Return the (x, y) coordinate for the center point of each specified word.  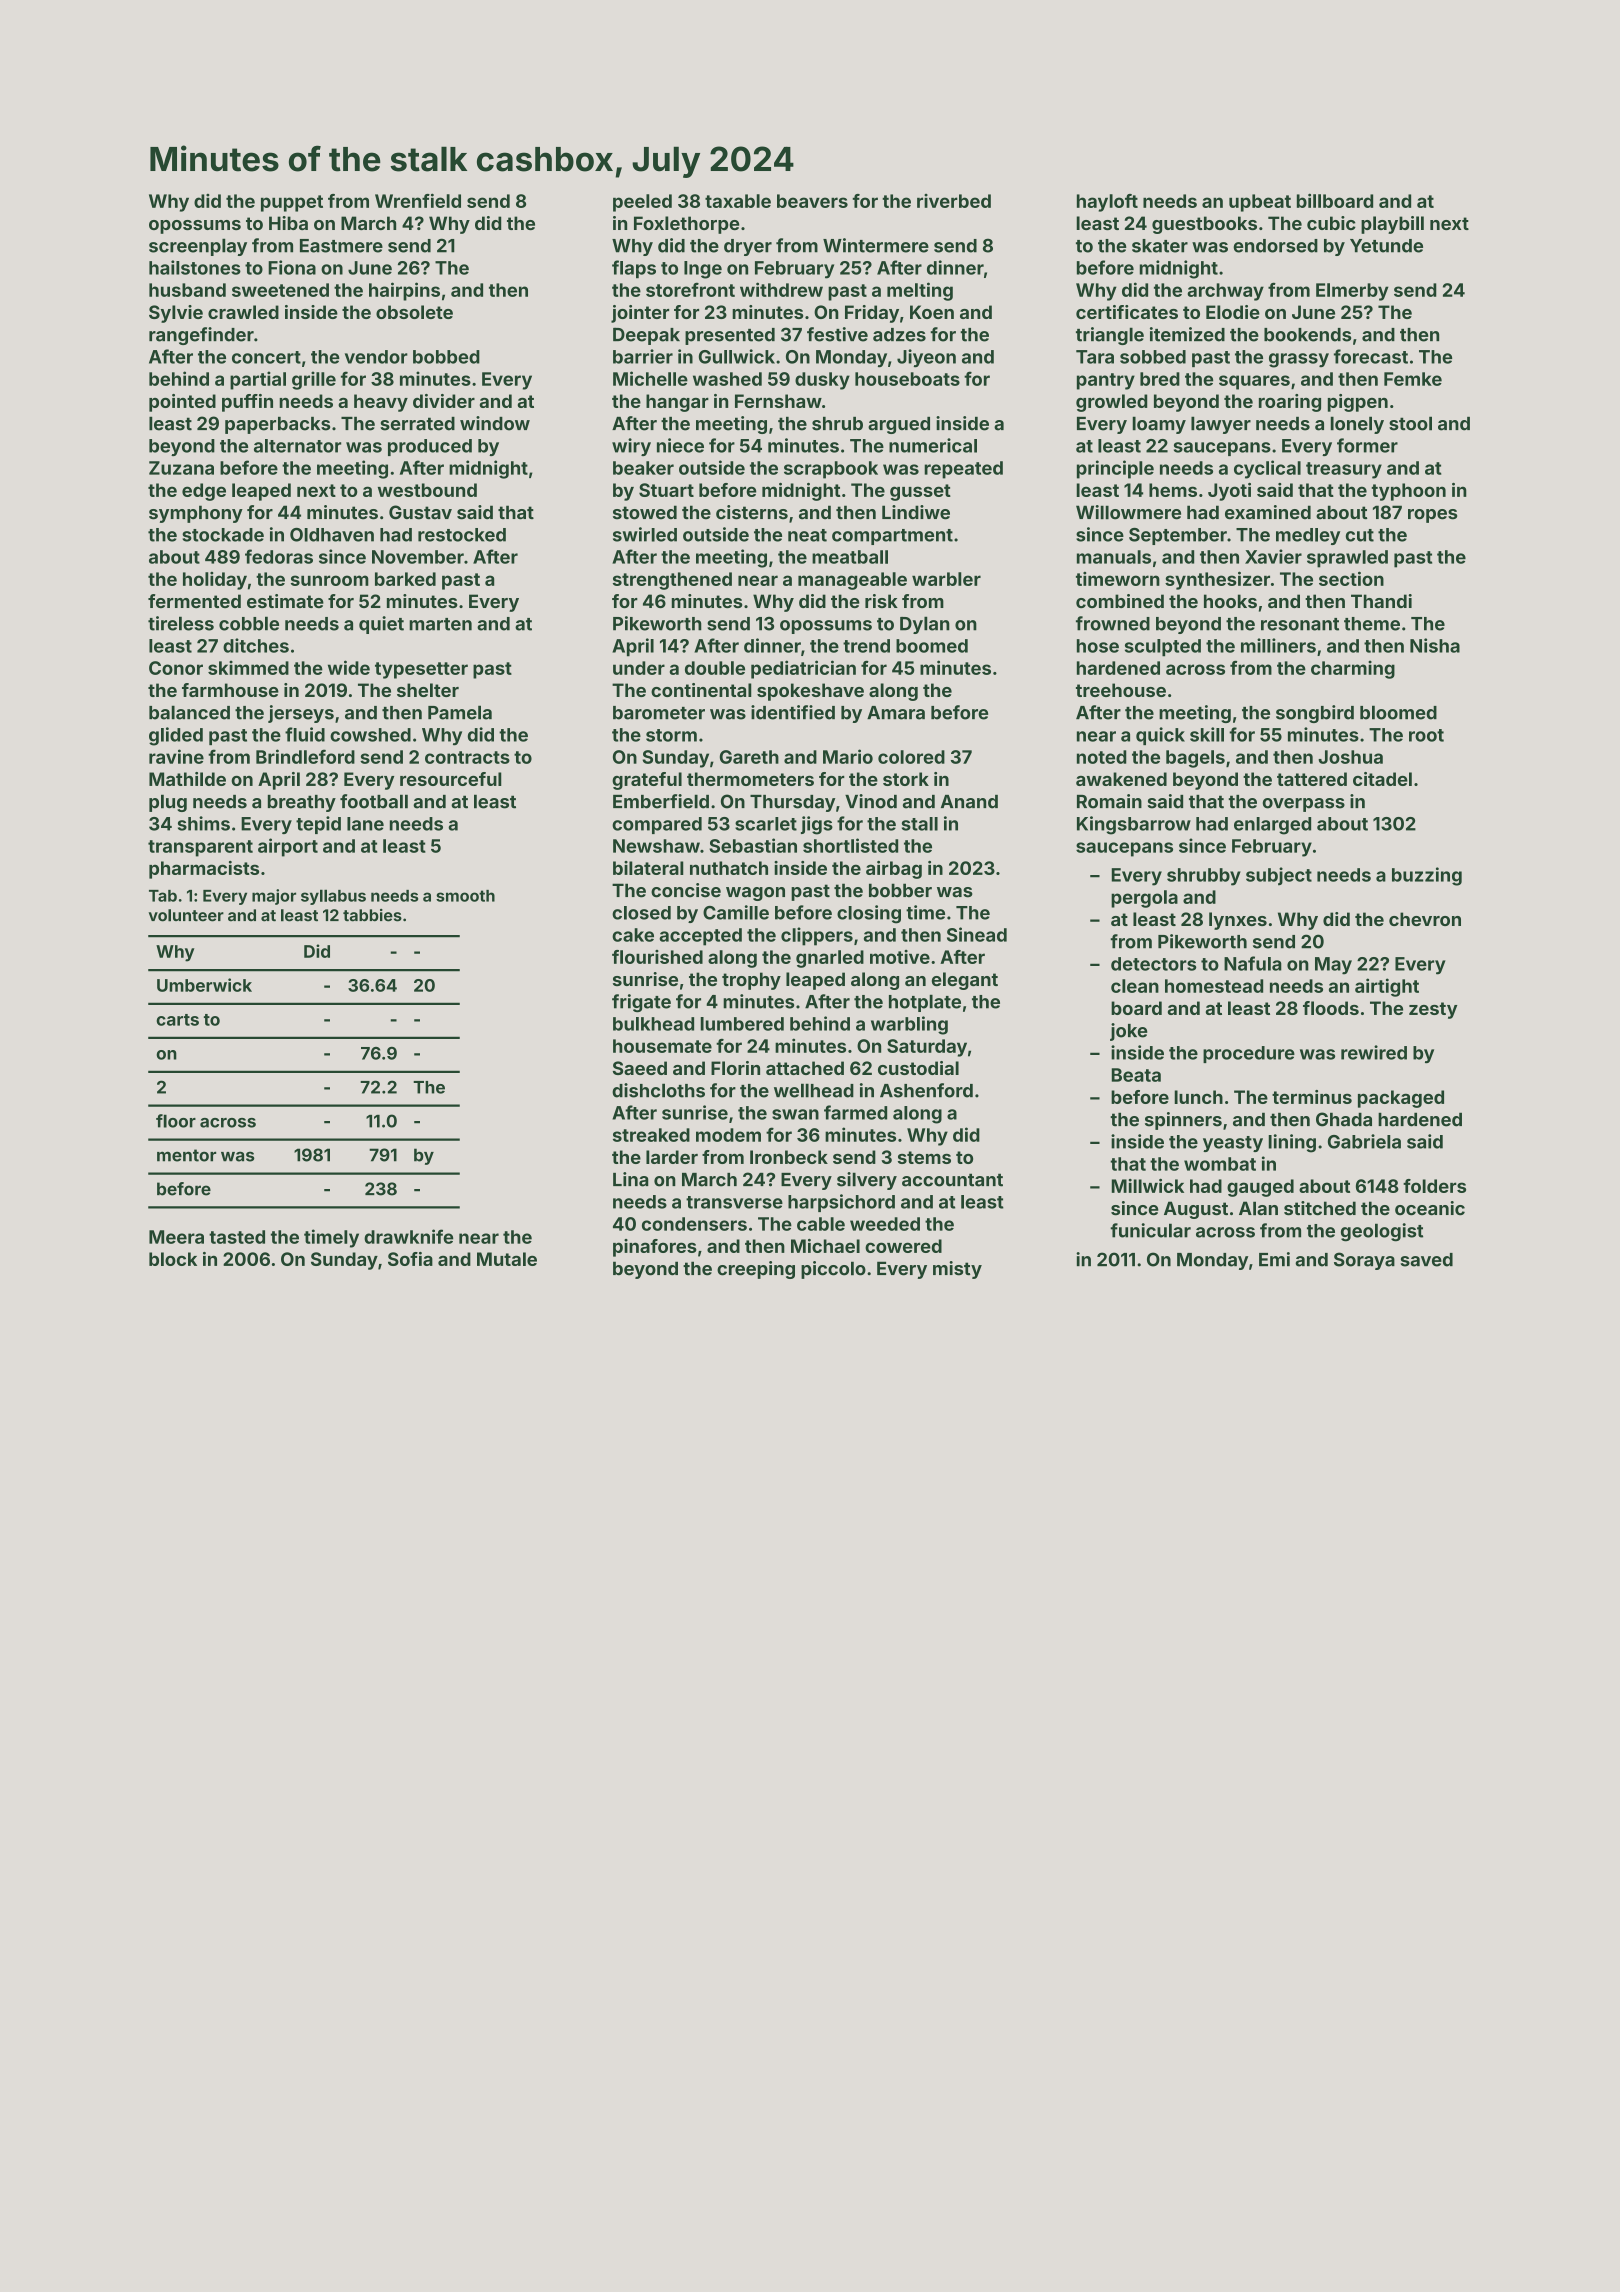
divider (444, 401)
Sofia (410, 1259)
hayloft (1107, 203)
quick (1160, 736)
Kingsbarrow (1134, 825)
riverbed (954, 201)
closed (641, 913)
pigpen (1358, 403)
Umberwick (204, 985)
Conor (176, 668)
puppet (292, 203)
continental (701, 690)
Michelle (650, 378)
